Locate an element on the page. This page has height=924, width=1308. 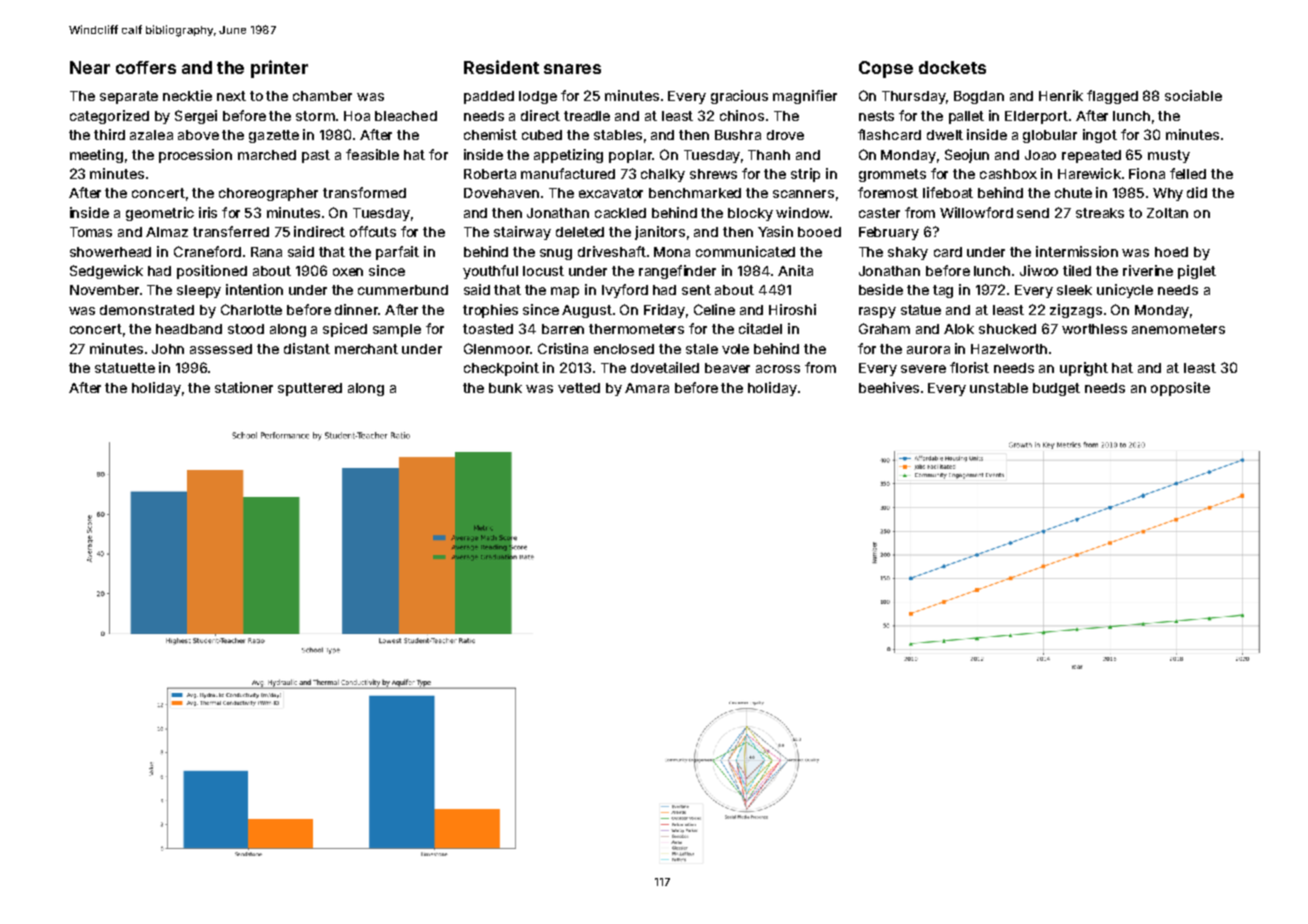
globular is located at coordinates (1050, 136).
